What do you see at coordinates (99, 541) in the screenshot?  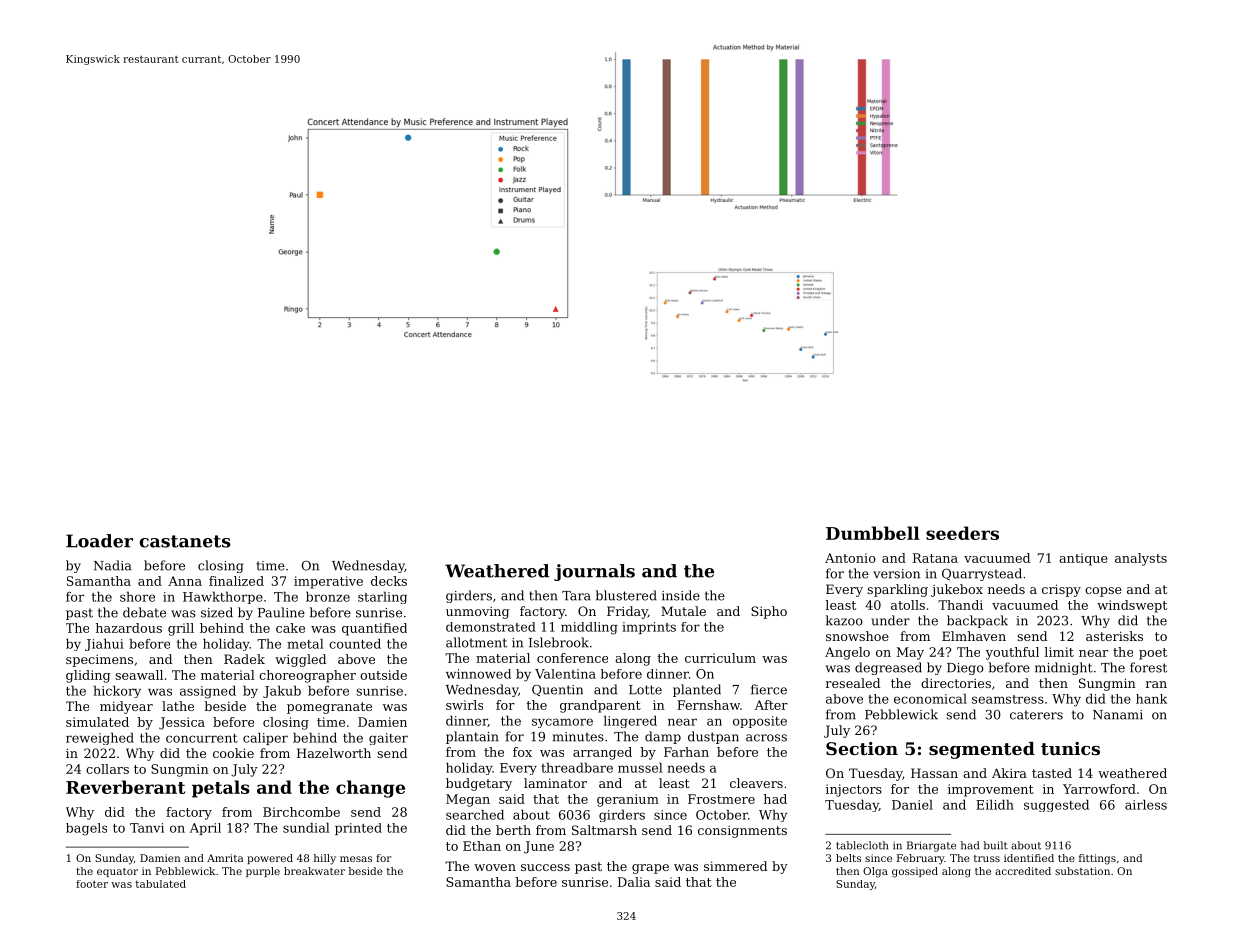 I see `Loader` at bounding box center [99, 541].
